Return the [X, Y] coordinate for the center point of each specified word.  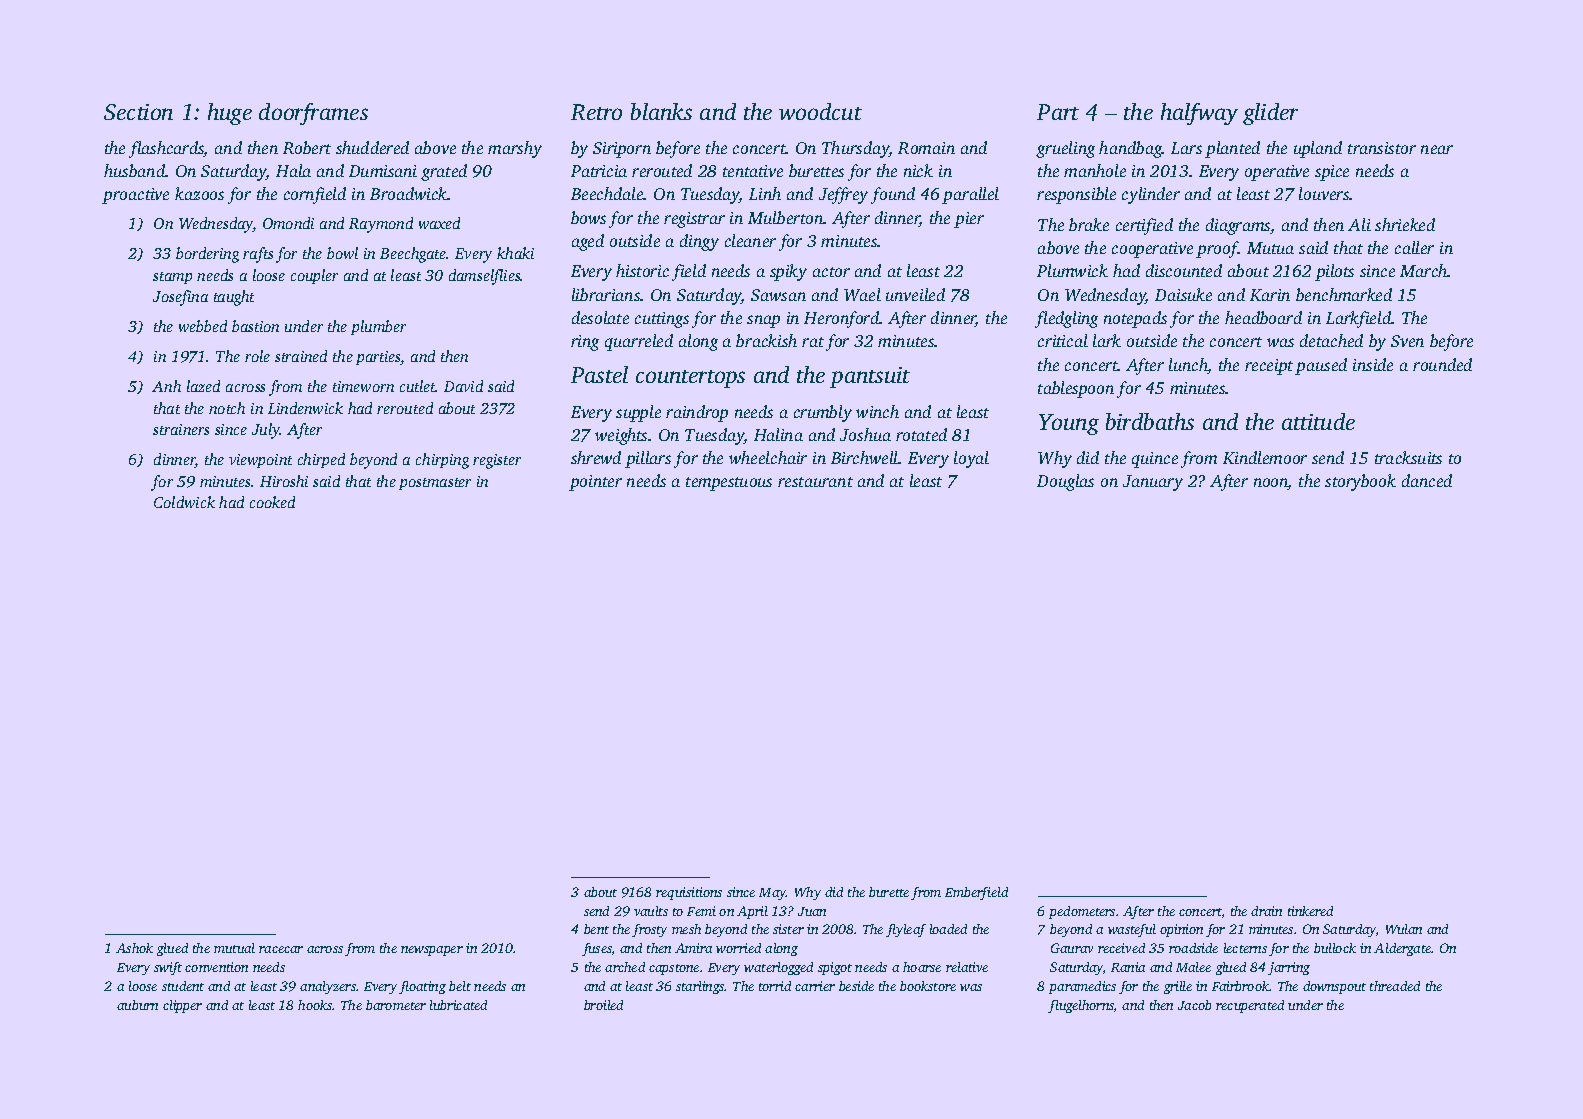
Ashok [134, 948]
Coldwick [184, 502]
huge [230, 114]
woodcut [820, 111]
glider [1270, 114]
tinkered [1310, 911]
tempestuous [729, 484]
